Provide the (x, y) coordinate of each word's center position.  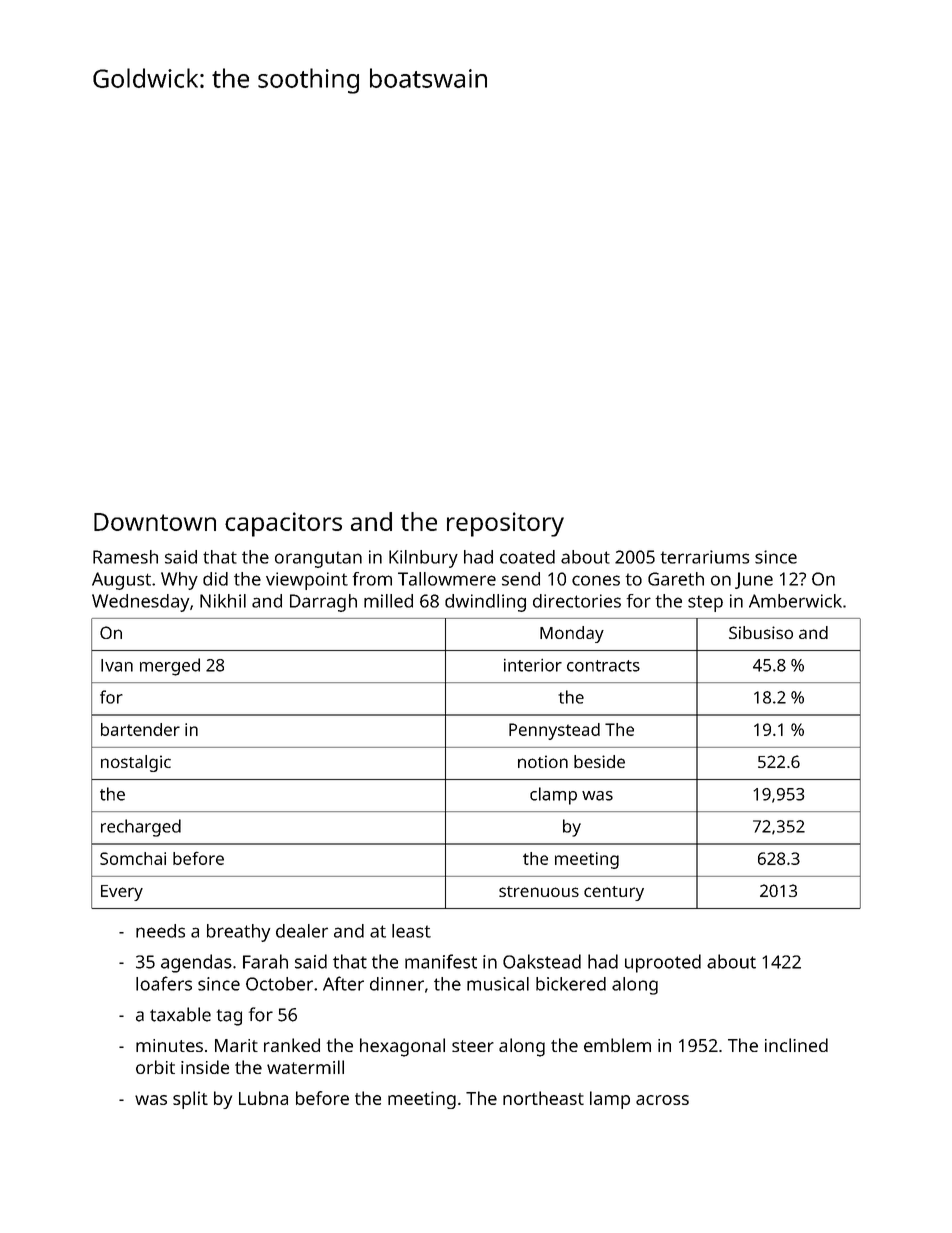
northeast (543, 1098)
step (705, 603)
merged (170, 667)
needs (160, 931)
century (614, 893)
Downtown (155, 522)
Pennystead (554, 731)
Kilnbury (423, 559)
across (662, 1100)
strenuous (539, 891)
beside (599, 761)
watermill (305, 1067)
